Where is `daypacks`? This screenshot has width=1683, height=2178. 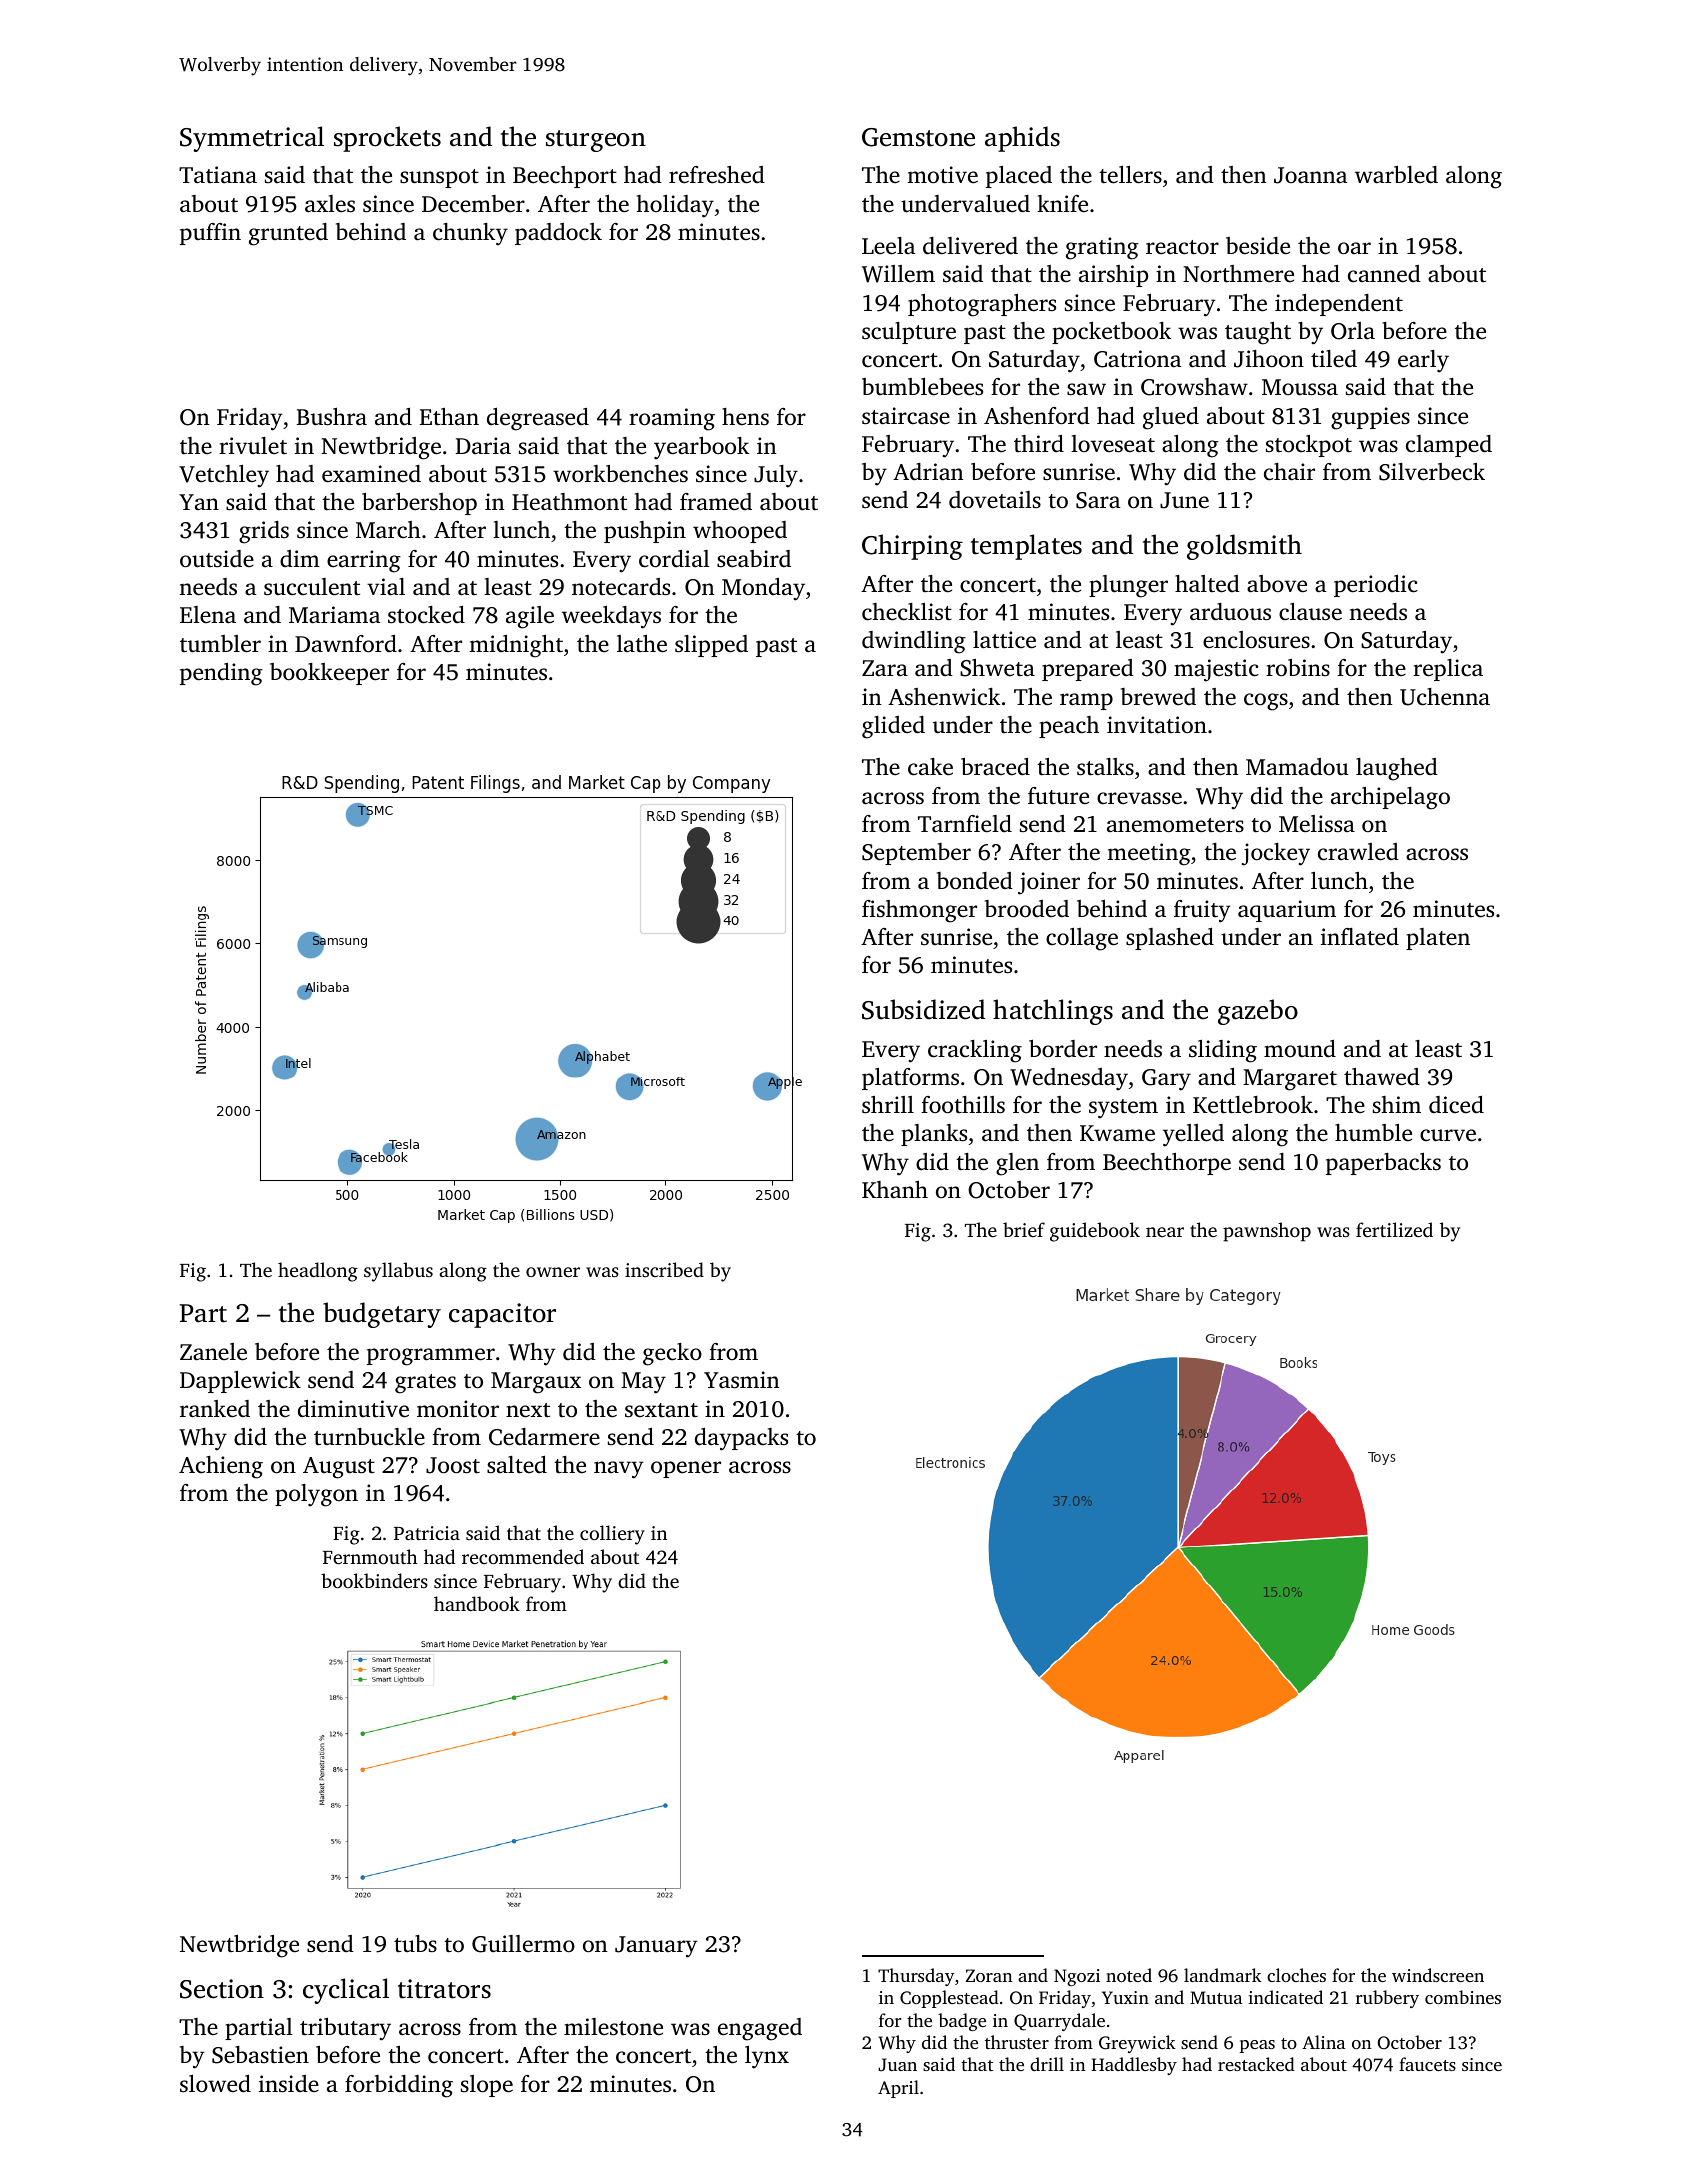
daypacks is located at coordinates (741, 1439).
